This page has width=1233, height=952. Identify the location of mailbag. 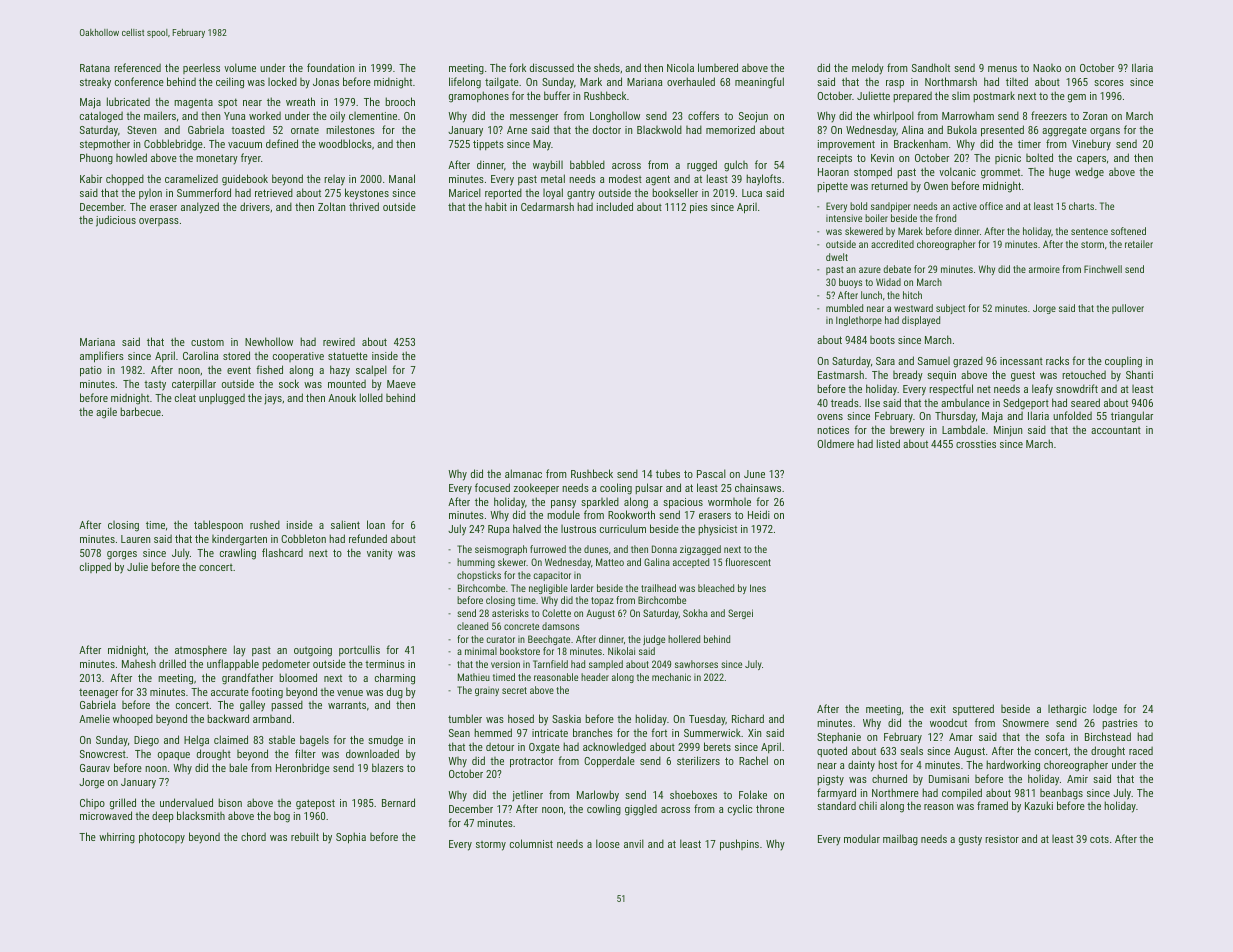
(900, 840).
